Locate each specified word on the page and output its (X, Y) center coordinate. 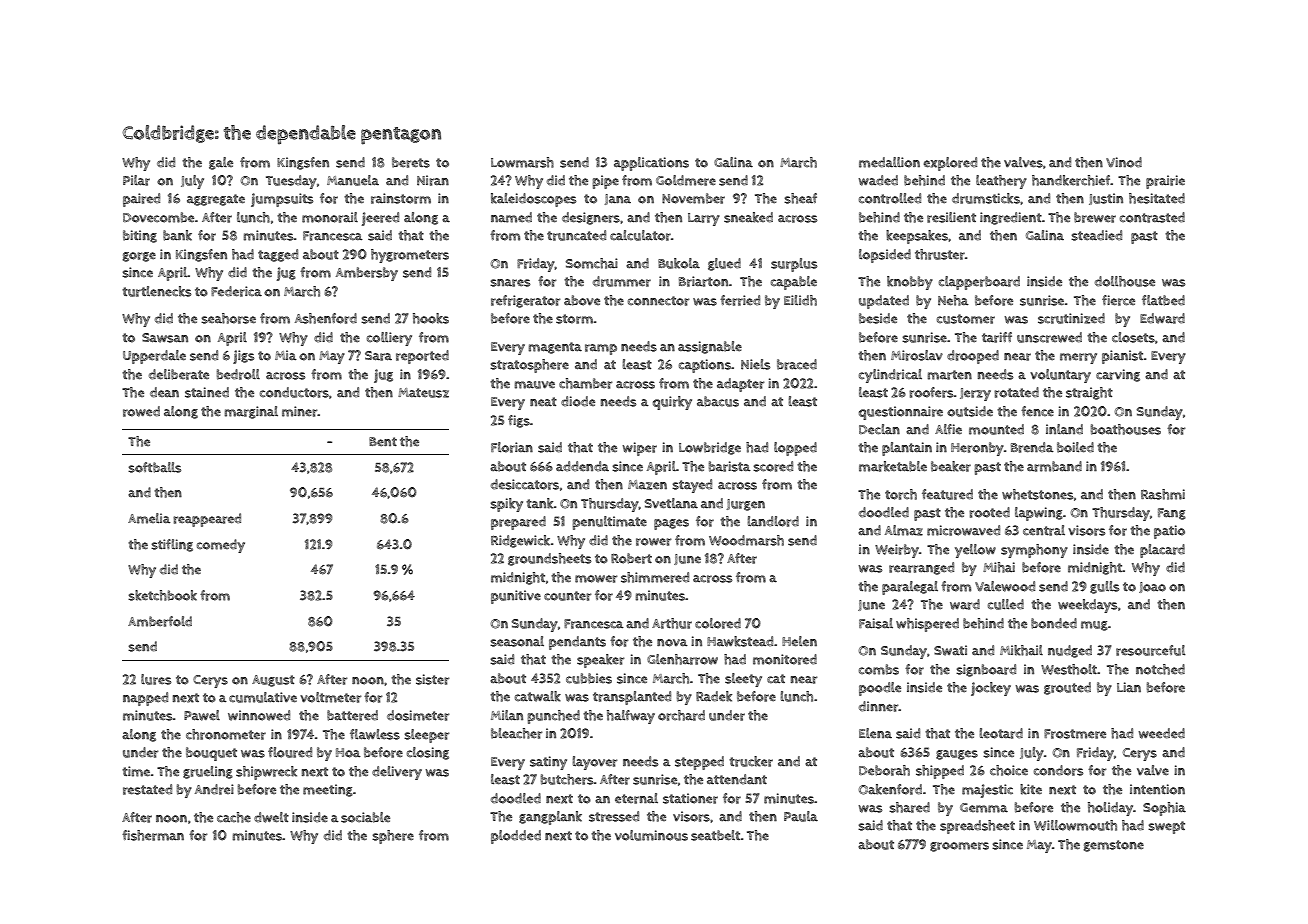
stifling (172, 545)
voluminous (651, 835)
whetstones (1038, 494)
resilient (951, 217)
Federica (236, 291)
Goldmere (686, 180)
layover (594, 763)
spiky (506, 505)
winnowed (259, 715)
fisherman (153, 835)
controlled (890, 198)
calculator (640, 235)
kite (1031, 789)
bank (177, 235)
